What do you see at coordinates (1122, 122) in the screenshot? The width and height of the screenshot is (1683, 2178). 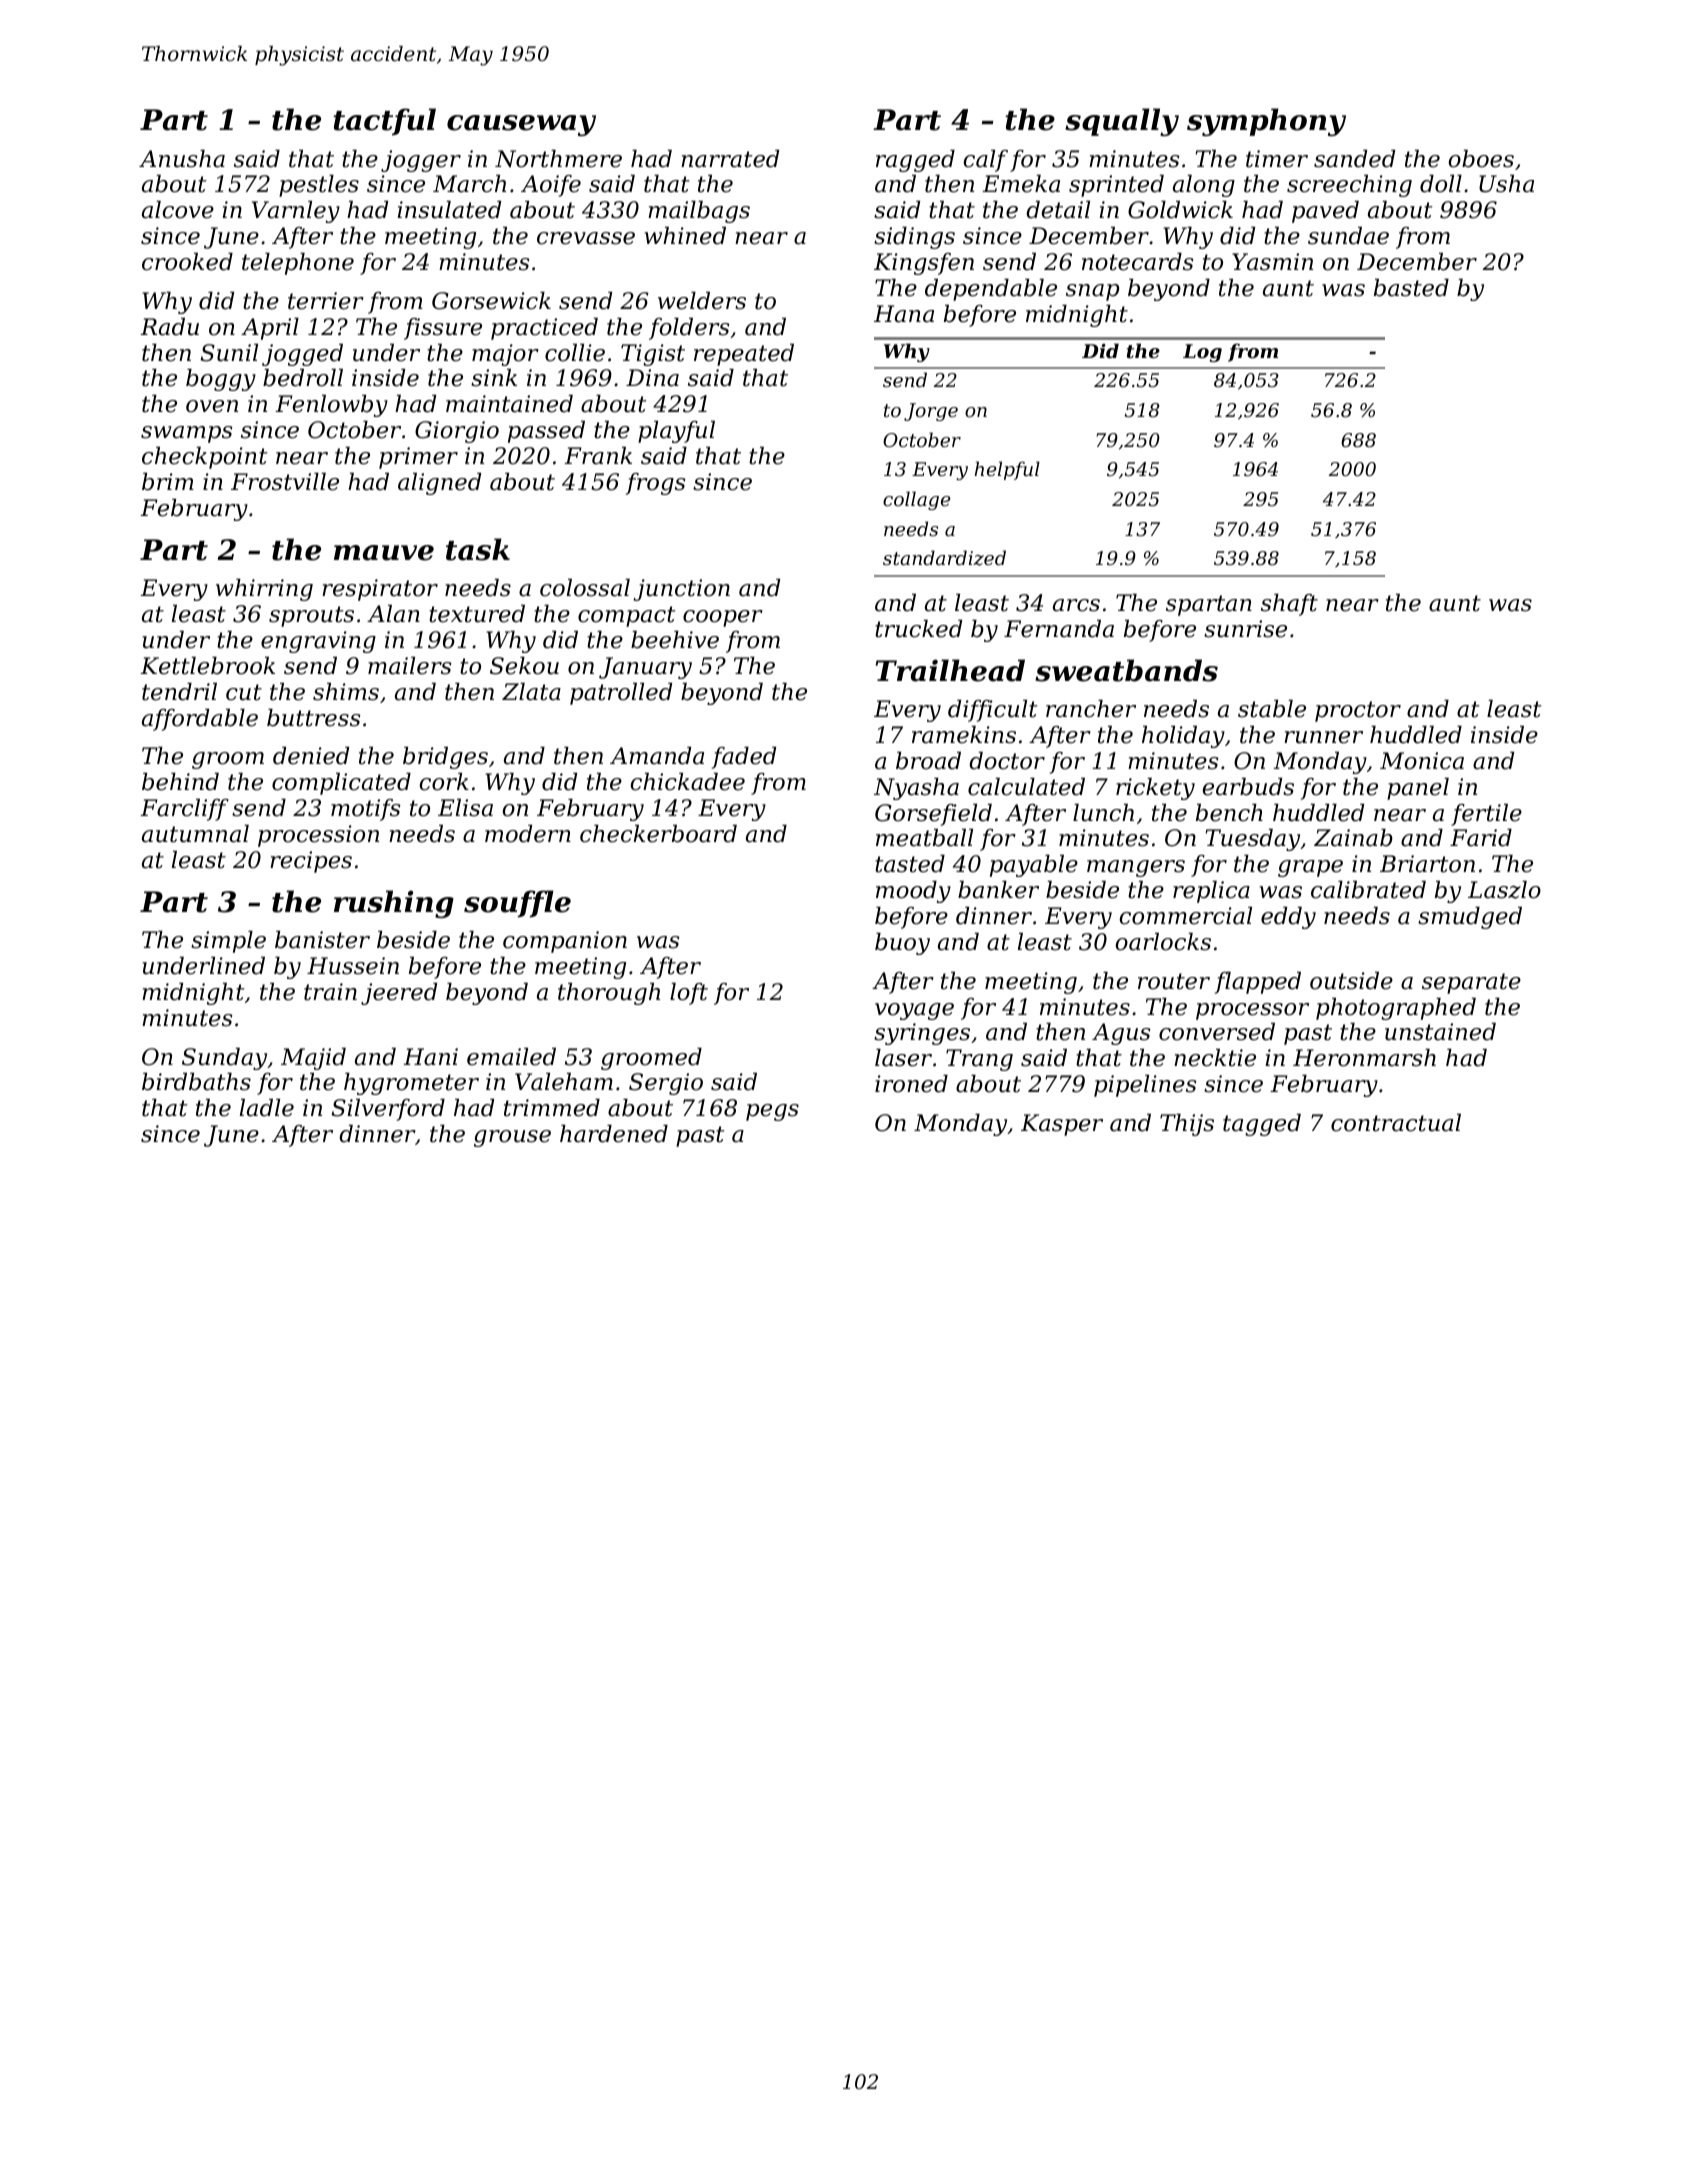 I see `squally` at bounding box center [1122, 122].
